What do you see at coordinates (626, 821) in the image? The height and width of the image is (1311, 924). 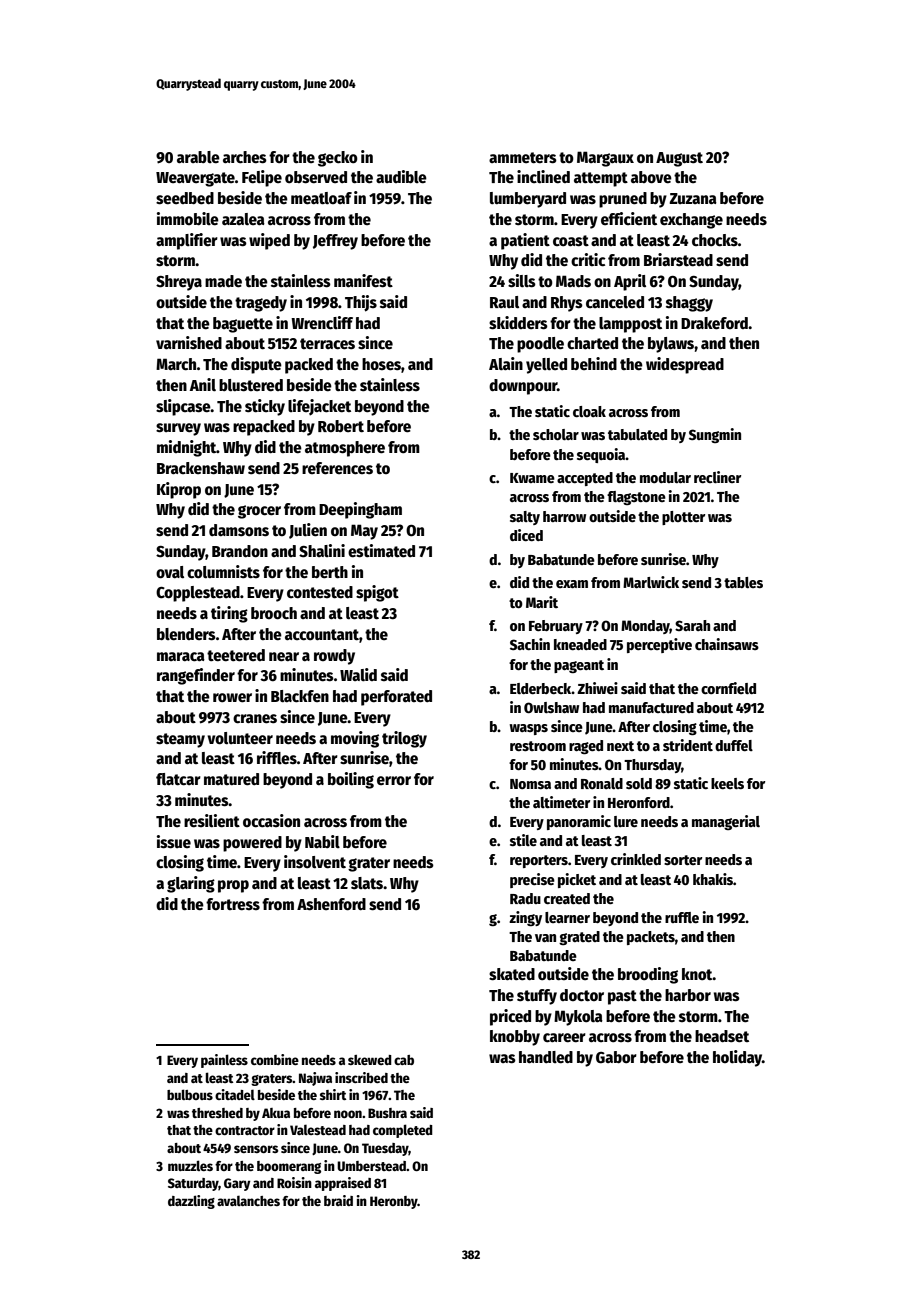 I see `lure` at bounding box center [626, 821].
